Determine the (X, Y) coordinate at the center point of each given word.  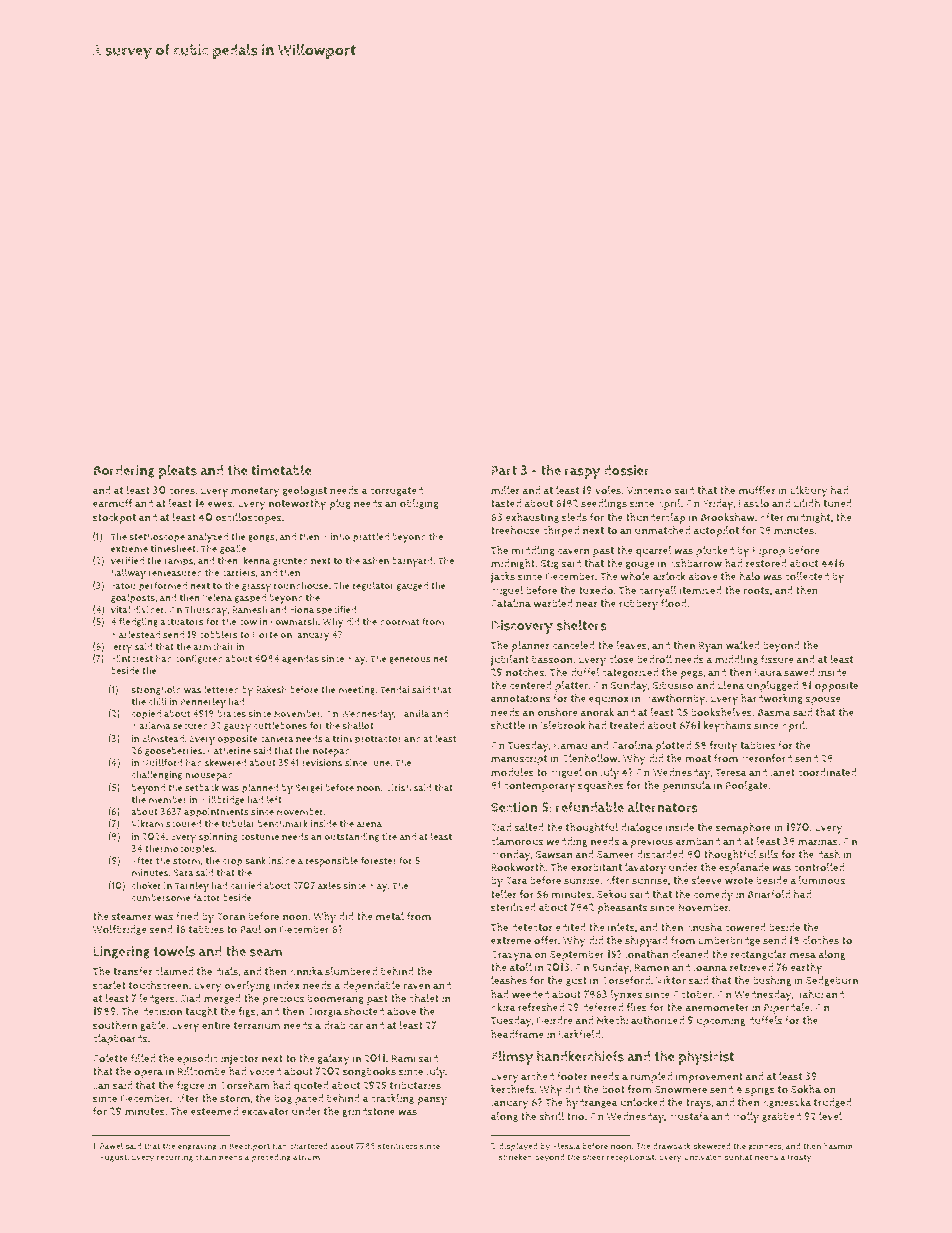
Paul (250, 929)
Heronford (767, 758)
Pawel (111, 1145)
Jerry (121, 648)
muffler (757, 490)
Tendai (395, 689)
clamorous (517, 841)
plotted (673, 746)
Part (504, 470)
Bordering (124, 471)
